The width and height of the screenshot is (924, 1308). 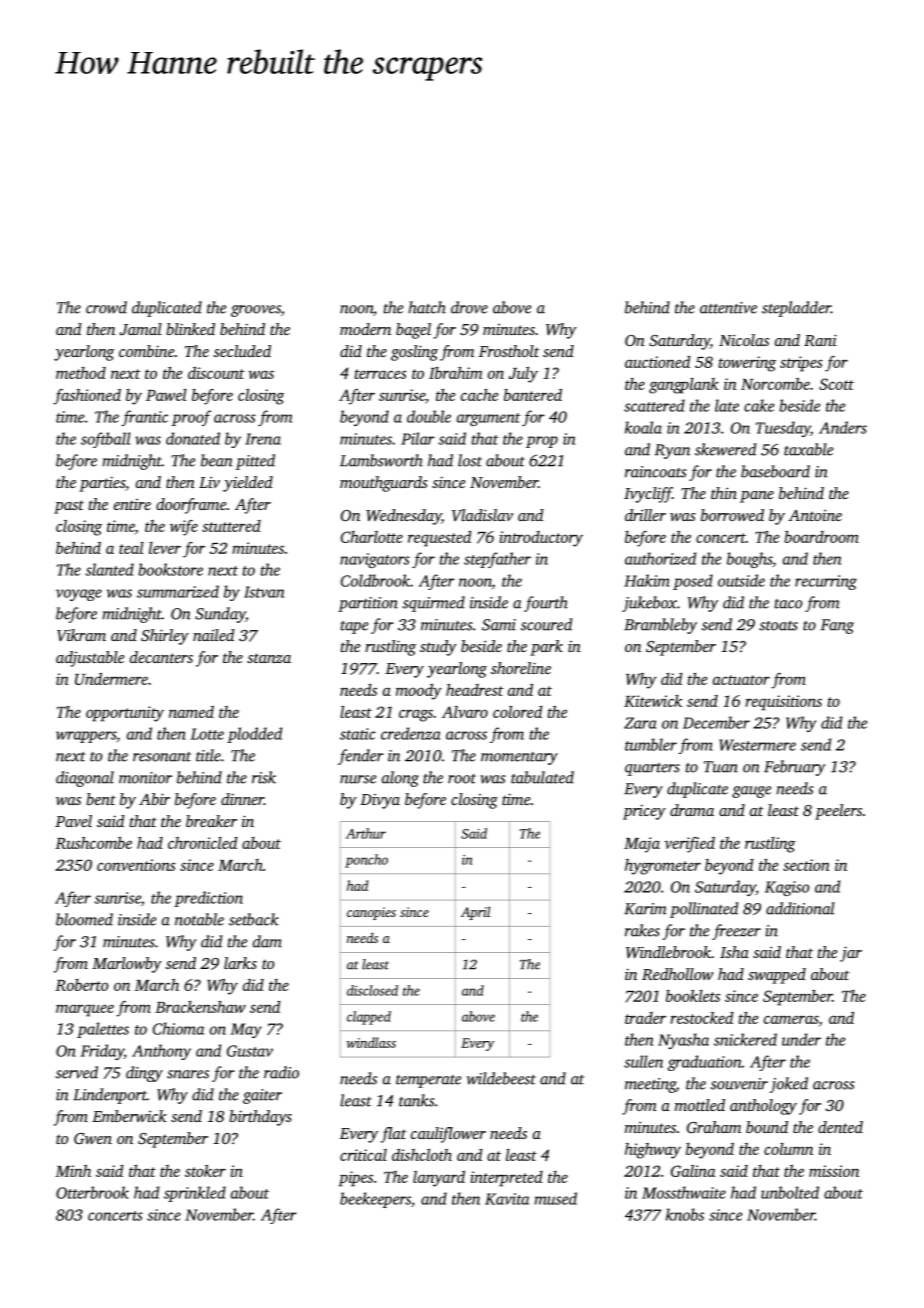 I want to click on terraces, so click(x=380, y=374).
